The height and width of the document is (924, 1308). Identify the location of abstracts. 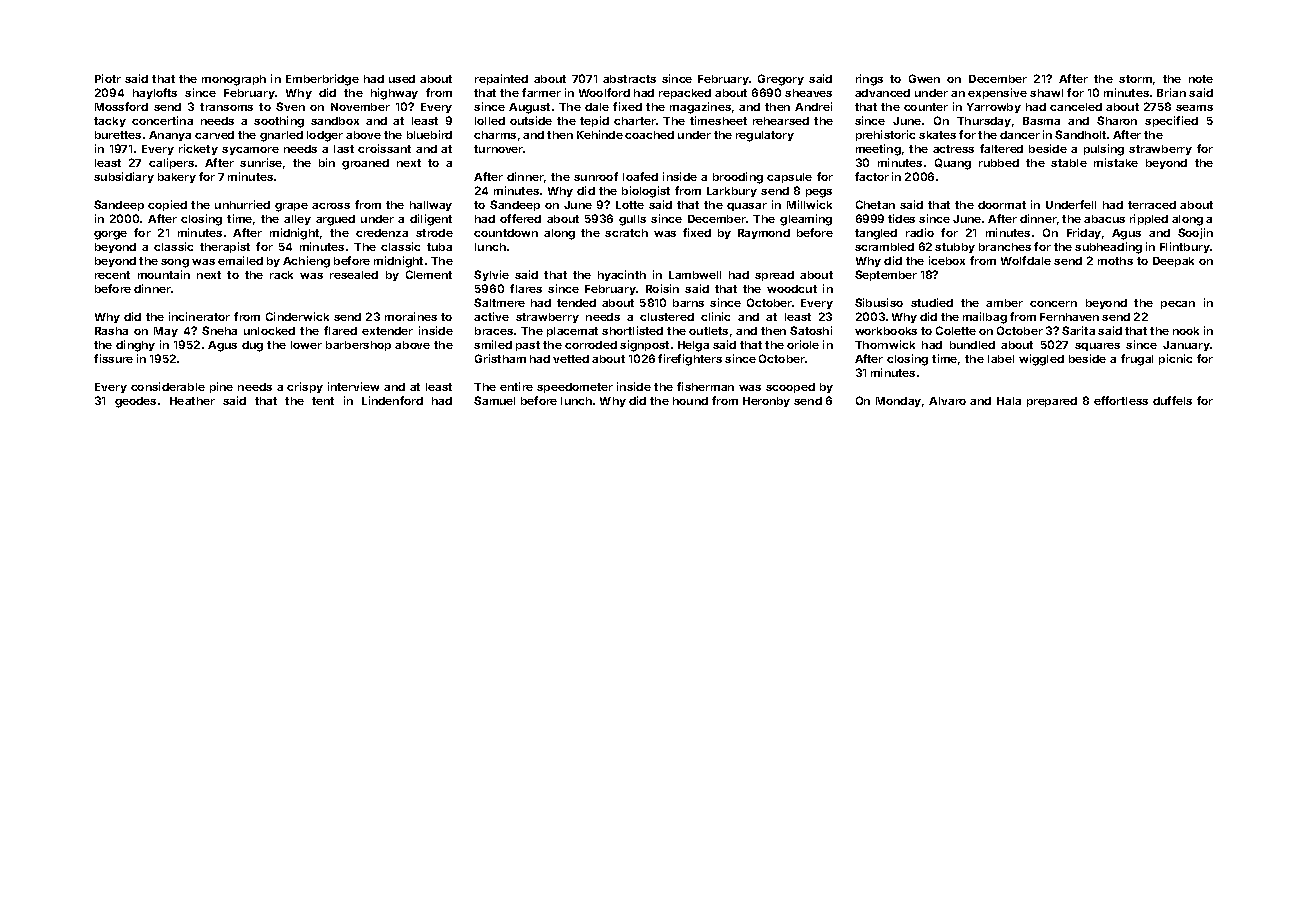
(629, 79).
